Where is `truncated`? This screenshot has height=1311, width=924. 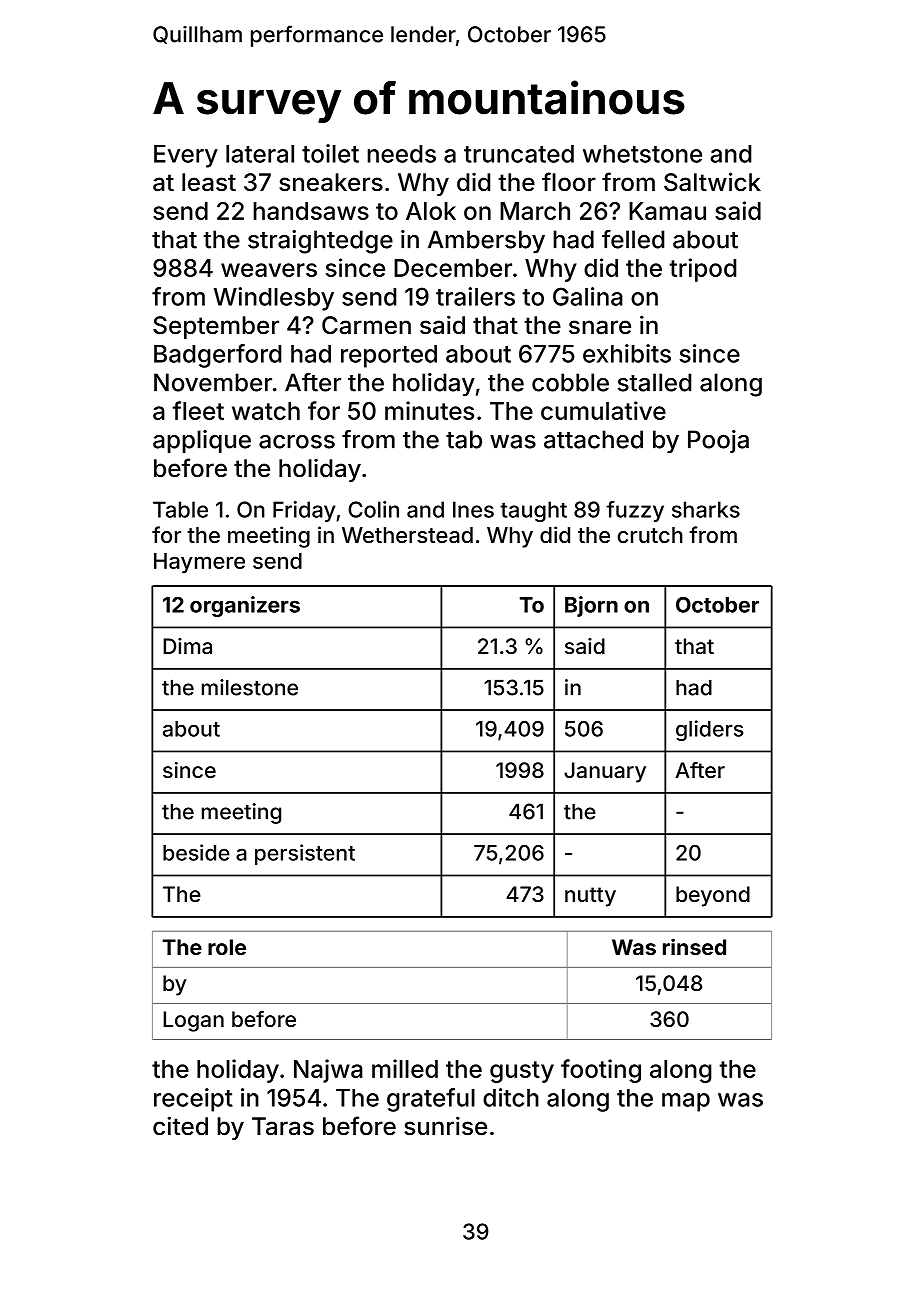
truncated is located at coordinates (519, 154).
